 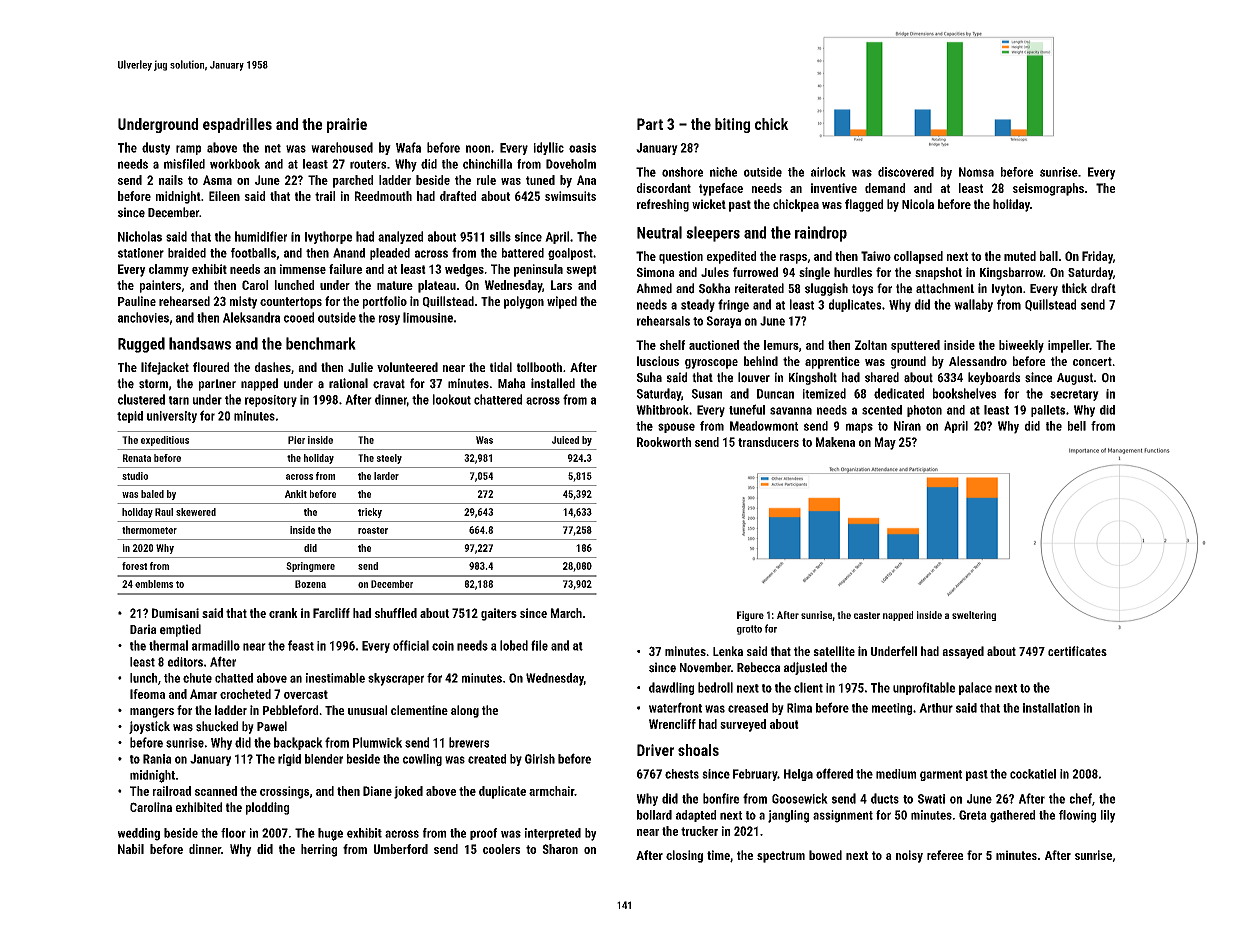 I want to click on lily, so click(x=1108, y=816).
